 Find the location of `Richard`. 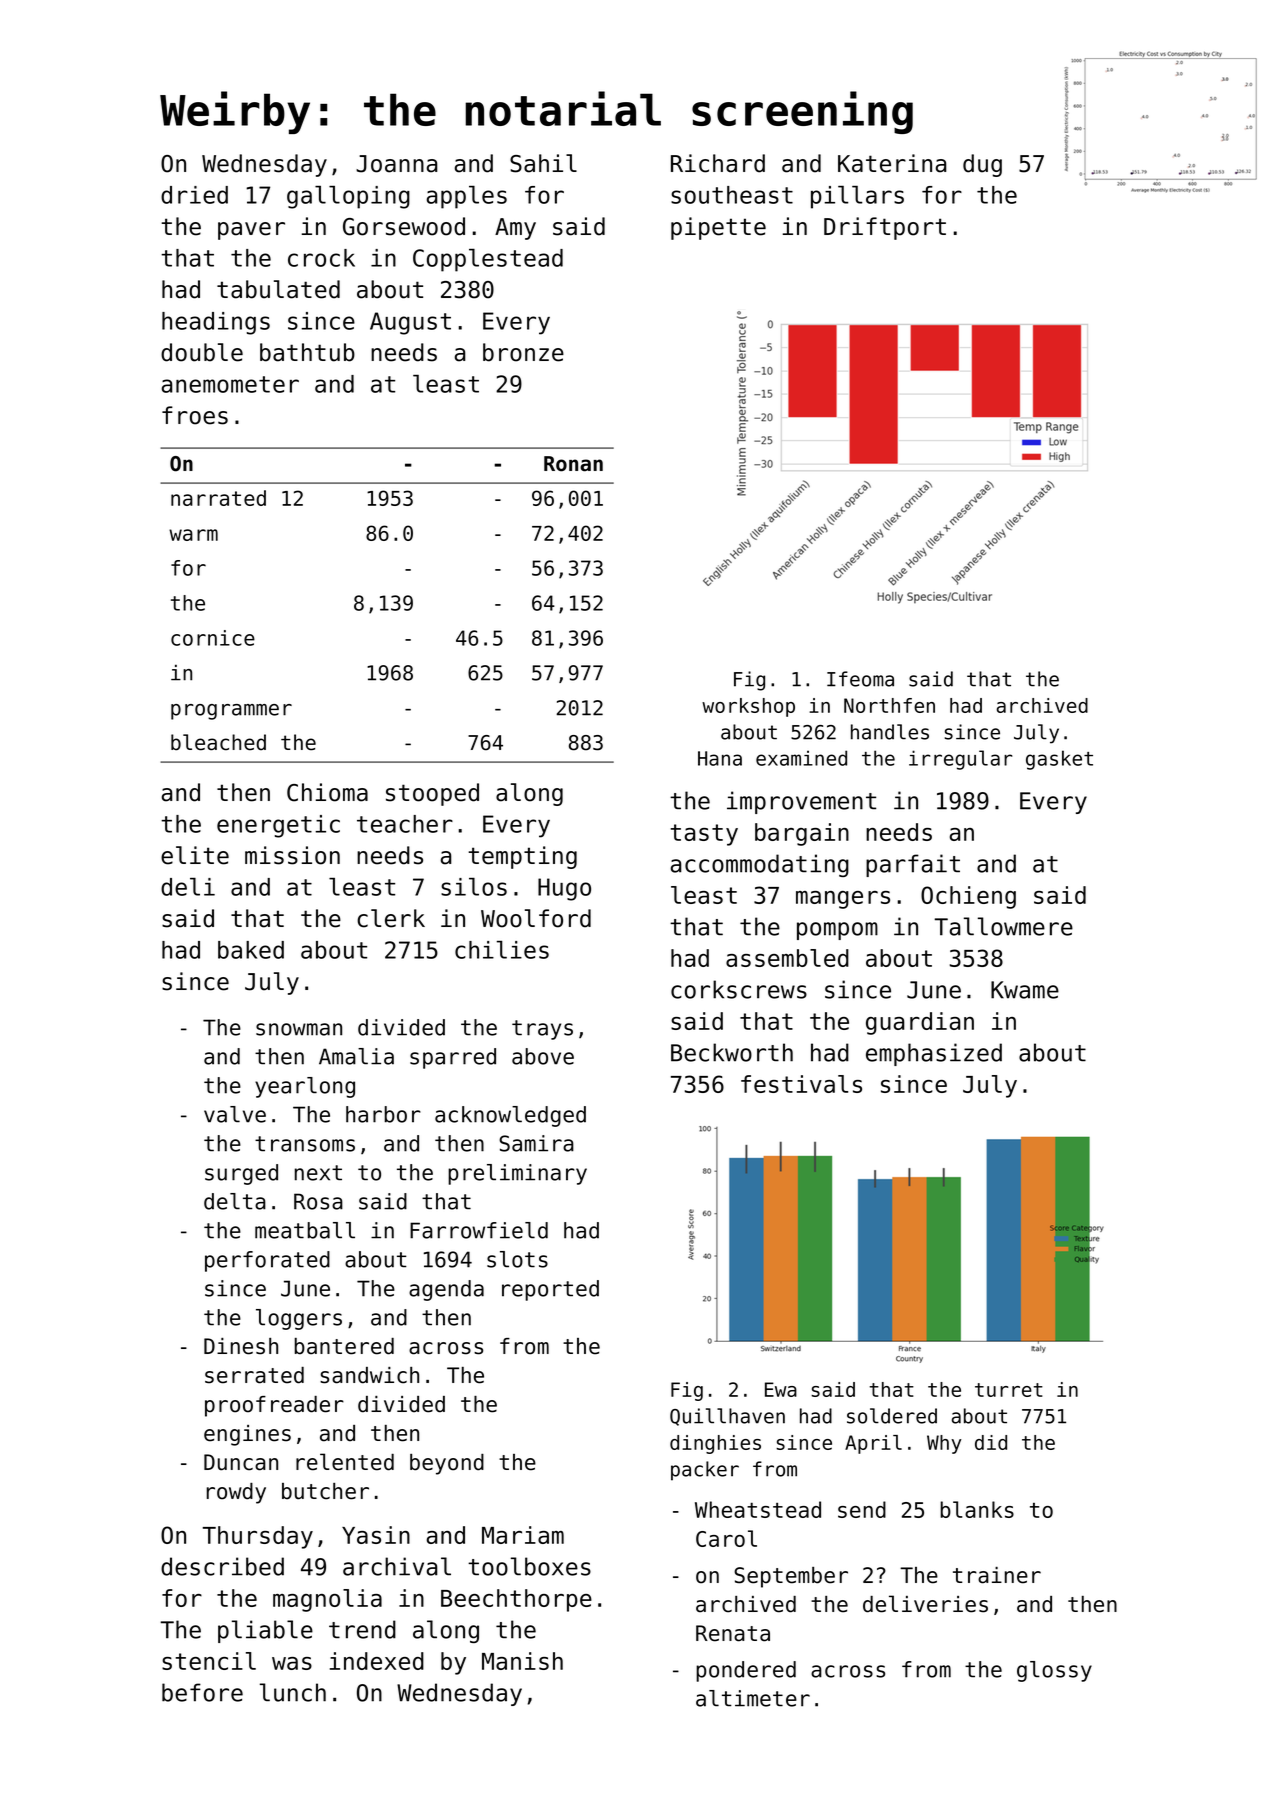

Richard is located at coordinates (718, 163).
